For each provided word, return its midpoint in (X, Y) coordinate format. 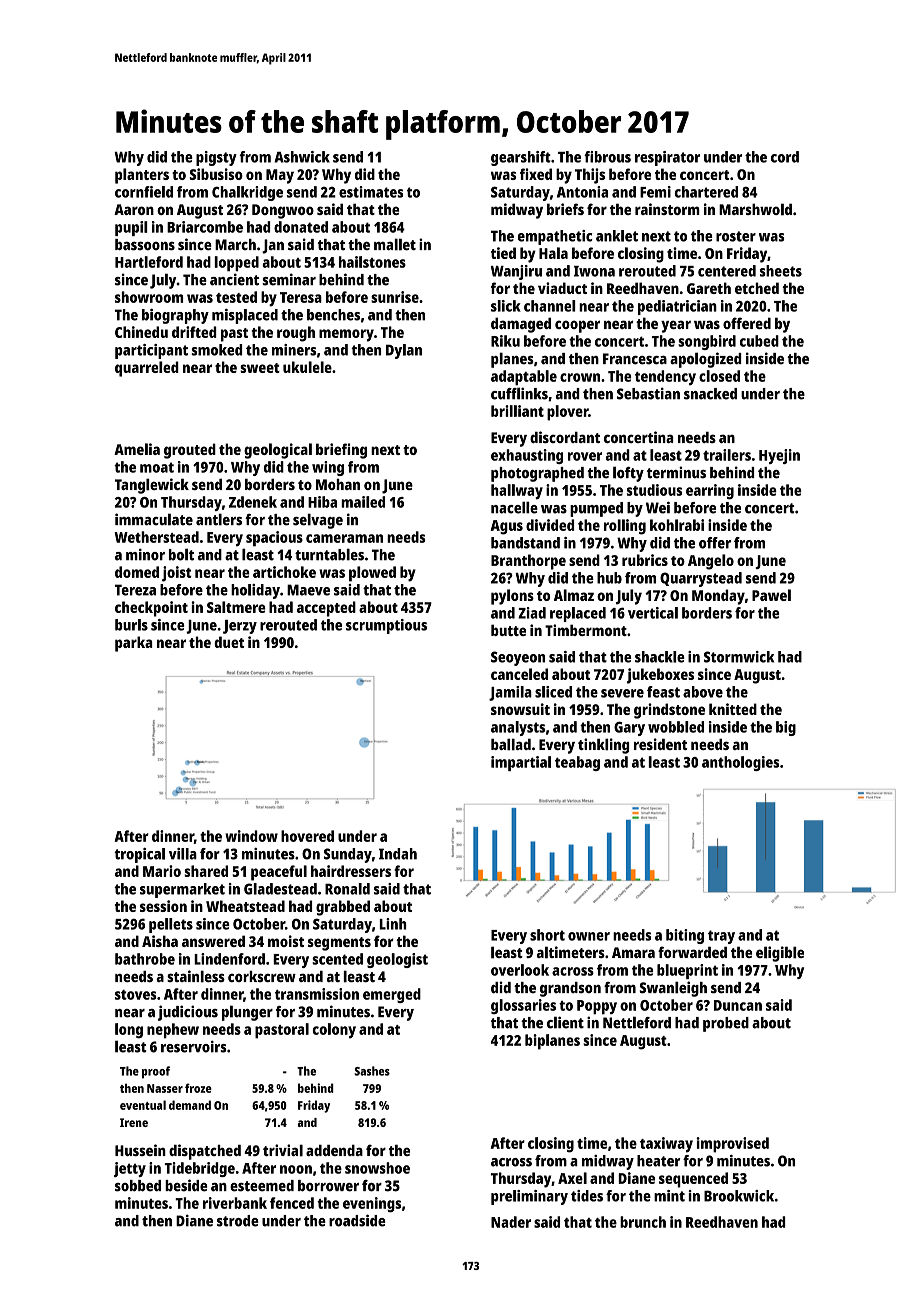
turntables (329, 554)
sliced (553, 692)
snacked (710, 394)
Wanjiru (516, 272)
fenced (292, 1203)
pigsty (216, 158)
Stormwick (739, 657)
